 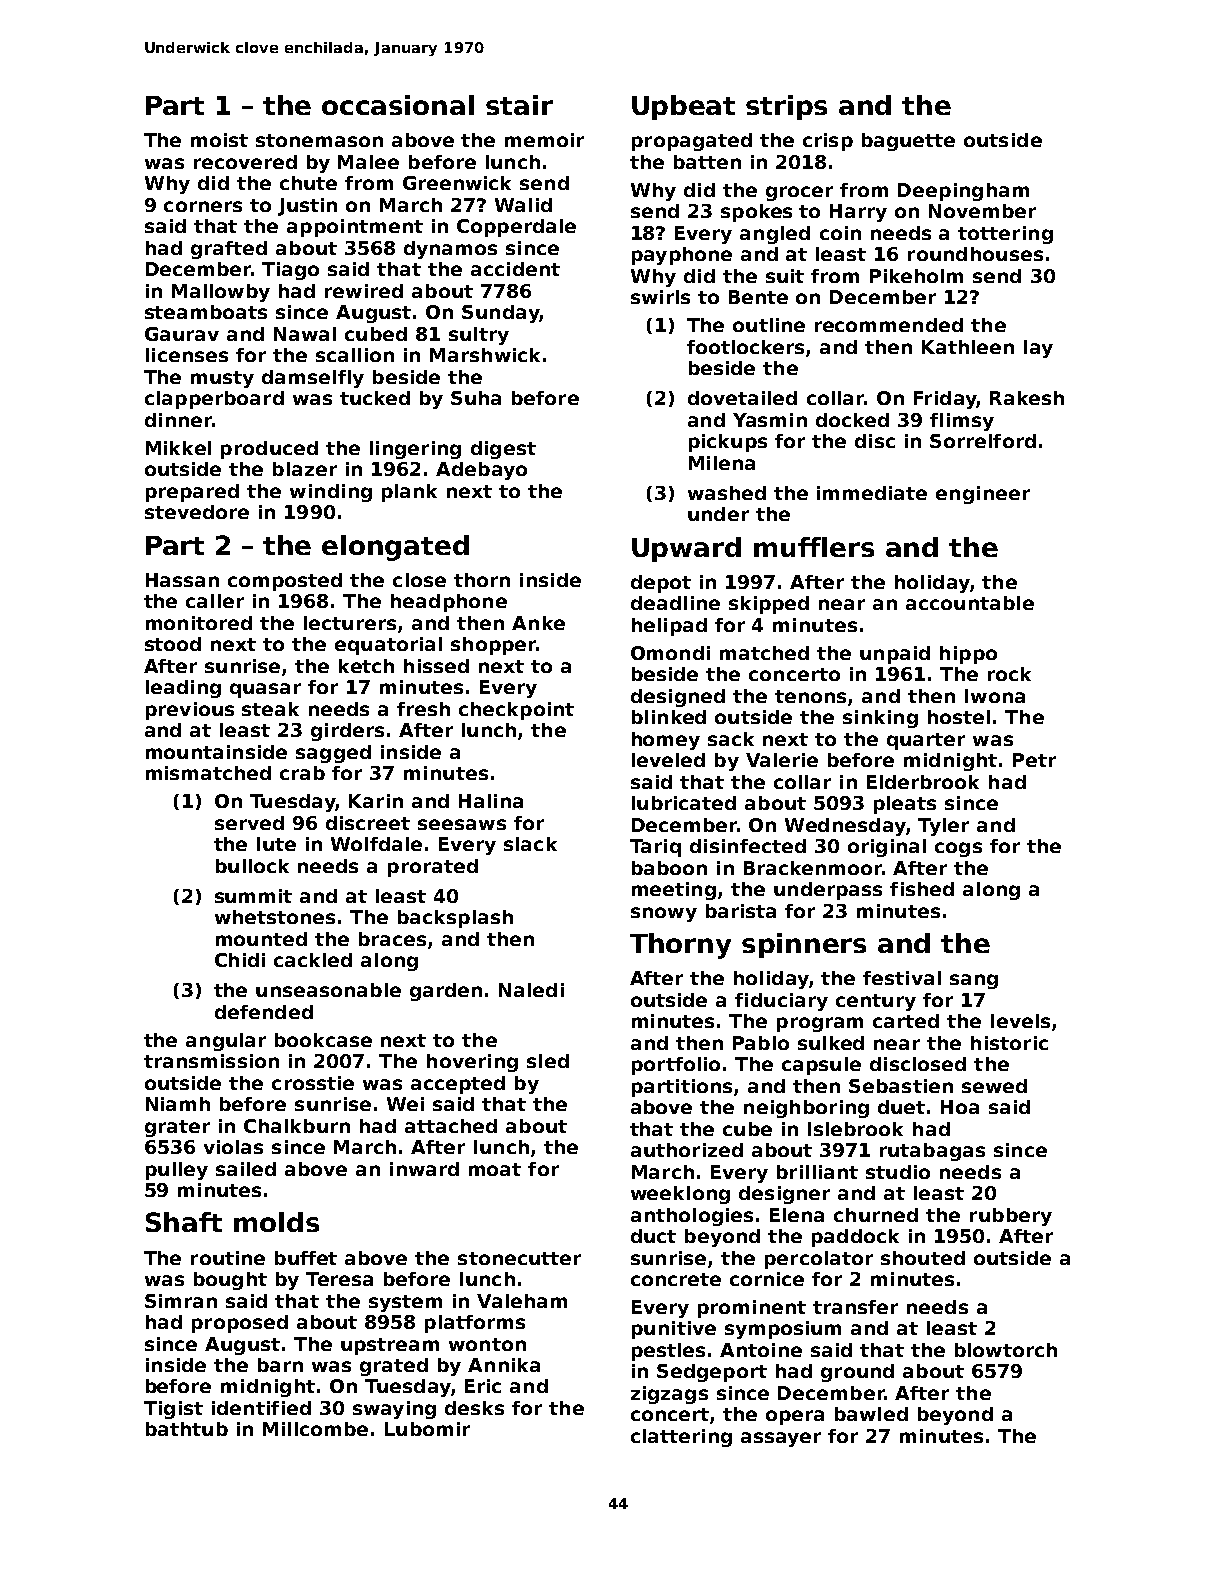 I want to click on Adebayo, so click(x=481, y=471).
